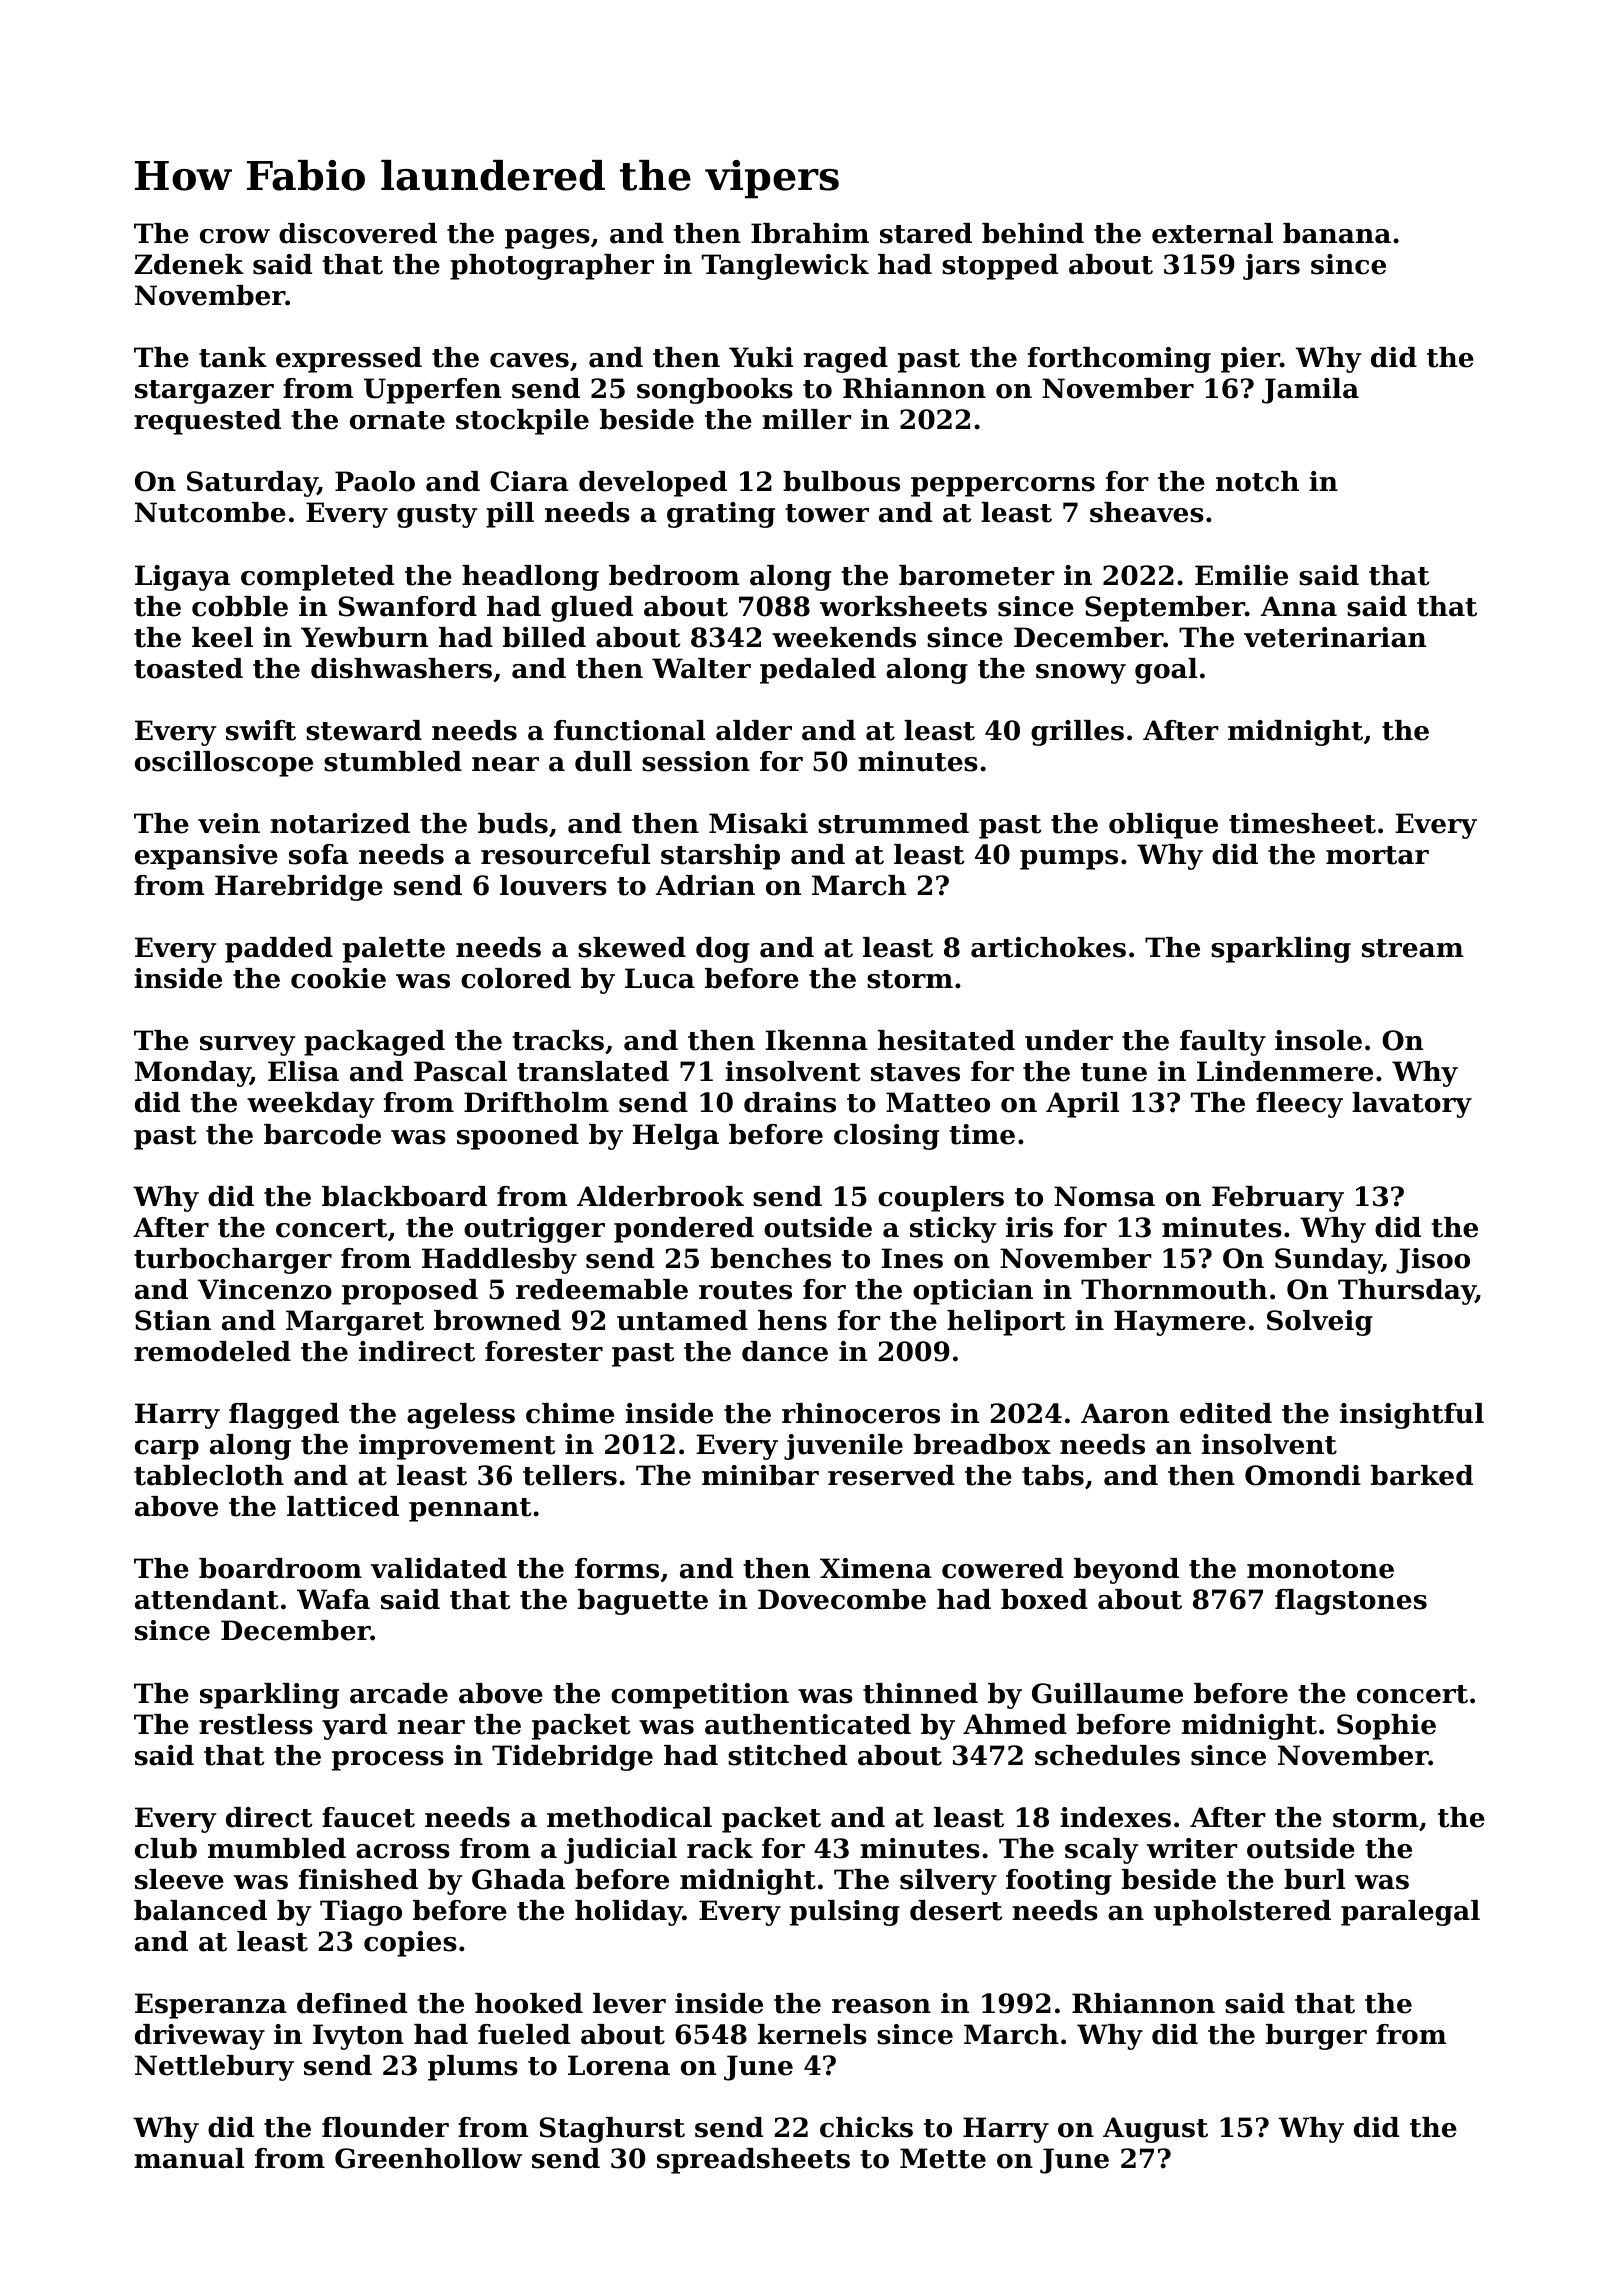 This screenshot has width=1620, height=2292. Describe the element at coordinates (785, 267) in the screenshot. I see `Tanglewick` at that location.
